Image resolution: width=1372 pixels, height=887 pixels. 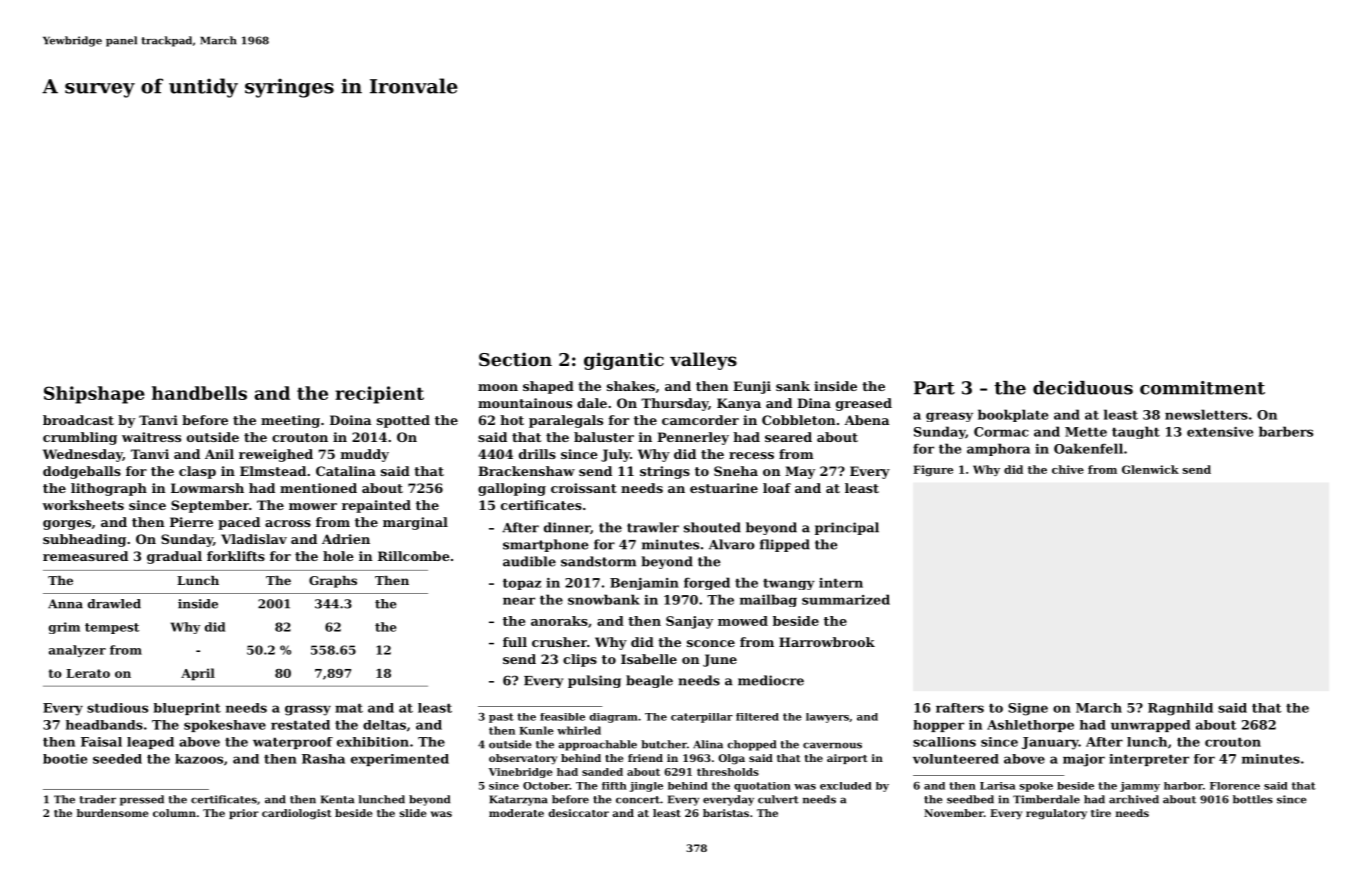 What do you see at coordinates (1202, 388) in the document?
I see `commitment` at bounding box center [1202, 388].
